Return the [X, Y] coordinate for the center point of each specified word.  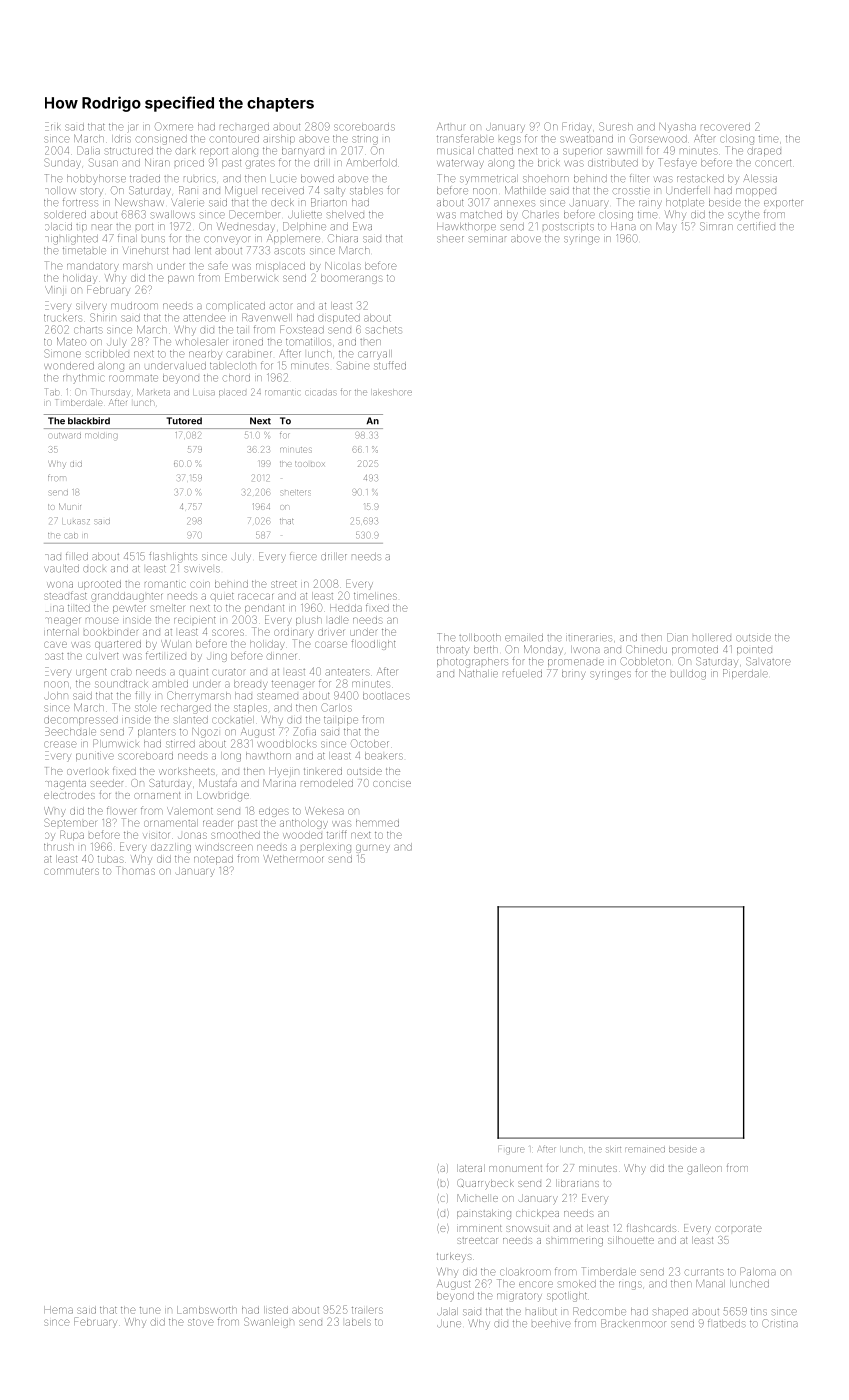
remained [645, 1149]
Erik [52, 126]
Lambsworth [207, 1310]
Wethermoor [293, 859]
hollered [712, 638]
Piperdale [745, 674]
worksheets [187, 771]
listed [276, 1310]
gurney [373, 848]
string [365, 140]
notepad [213, 860]
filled [77, 556]
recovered [725, 127]
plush [309, 621]
